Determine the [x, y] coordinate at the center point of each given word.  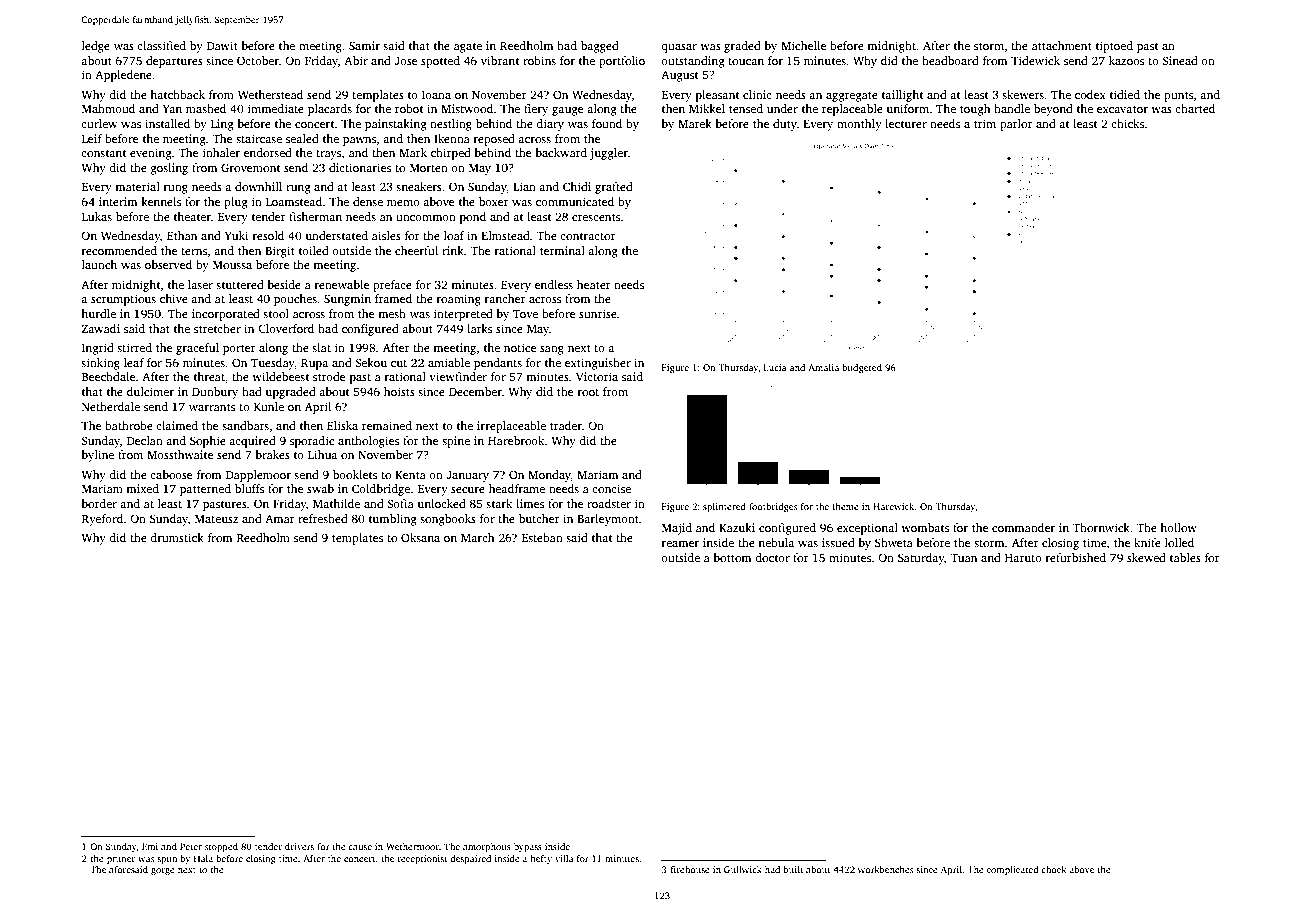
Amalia [823, 367]
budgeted [862, 368]
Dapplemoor [258, 476]
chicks [1127, 123]
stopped [221, 847]
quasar [679, 48]
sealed [302, 138]
